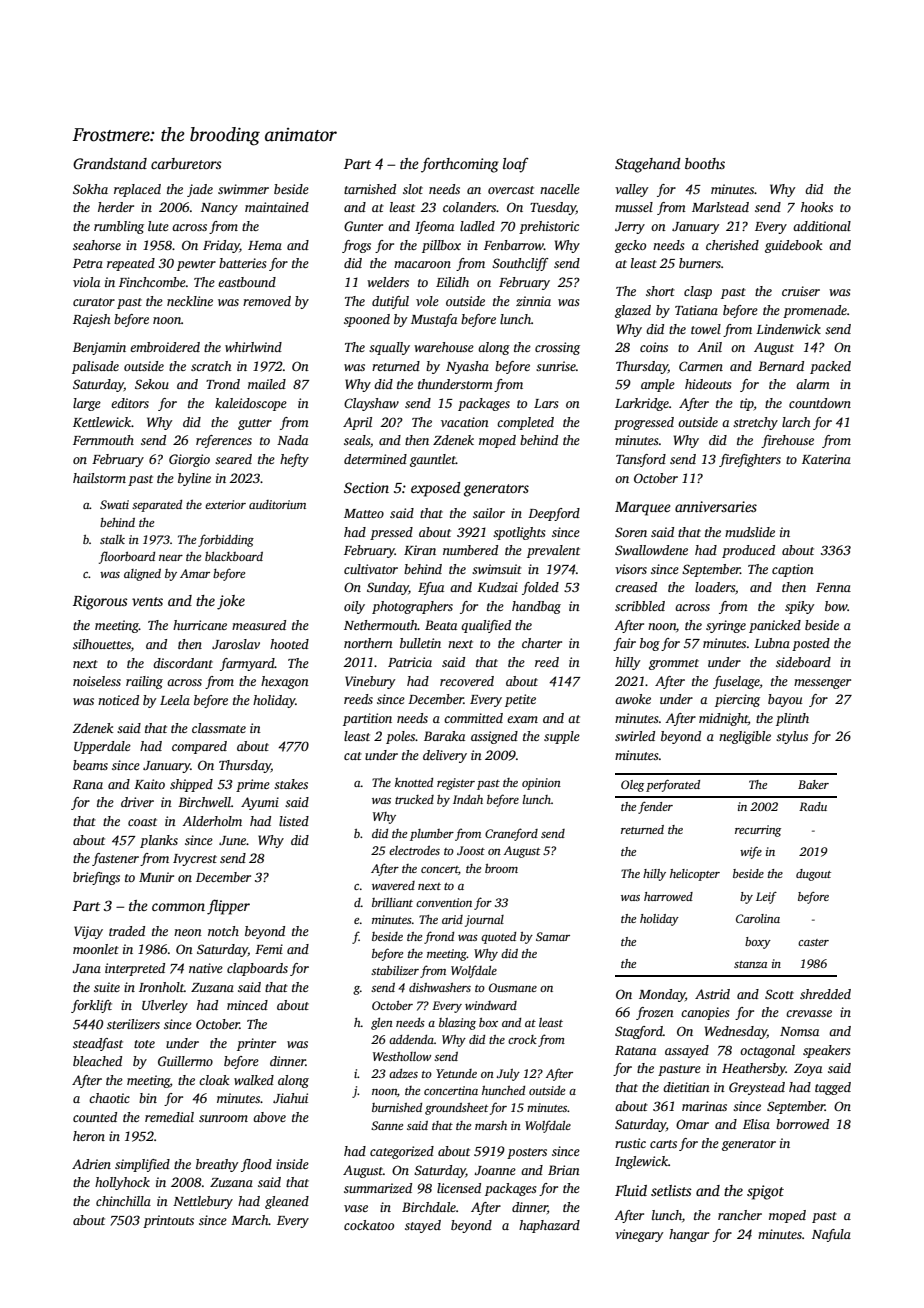 This screenshot has width=924, height=1308. Describe the element at coordinates (371, 404) in the screenshot. I see `Clayshaw` at that location.
